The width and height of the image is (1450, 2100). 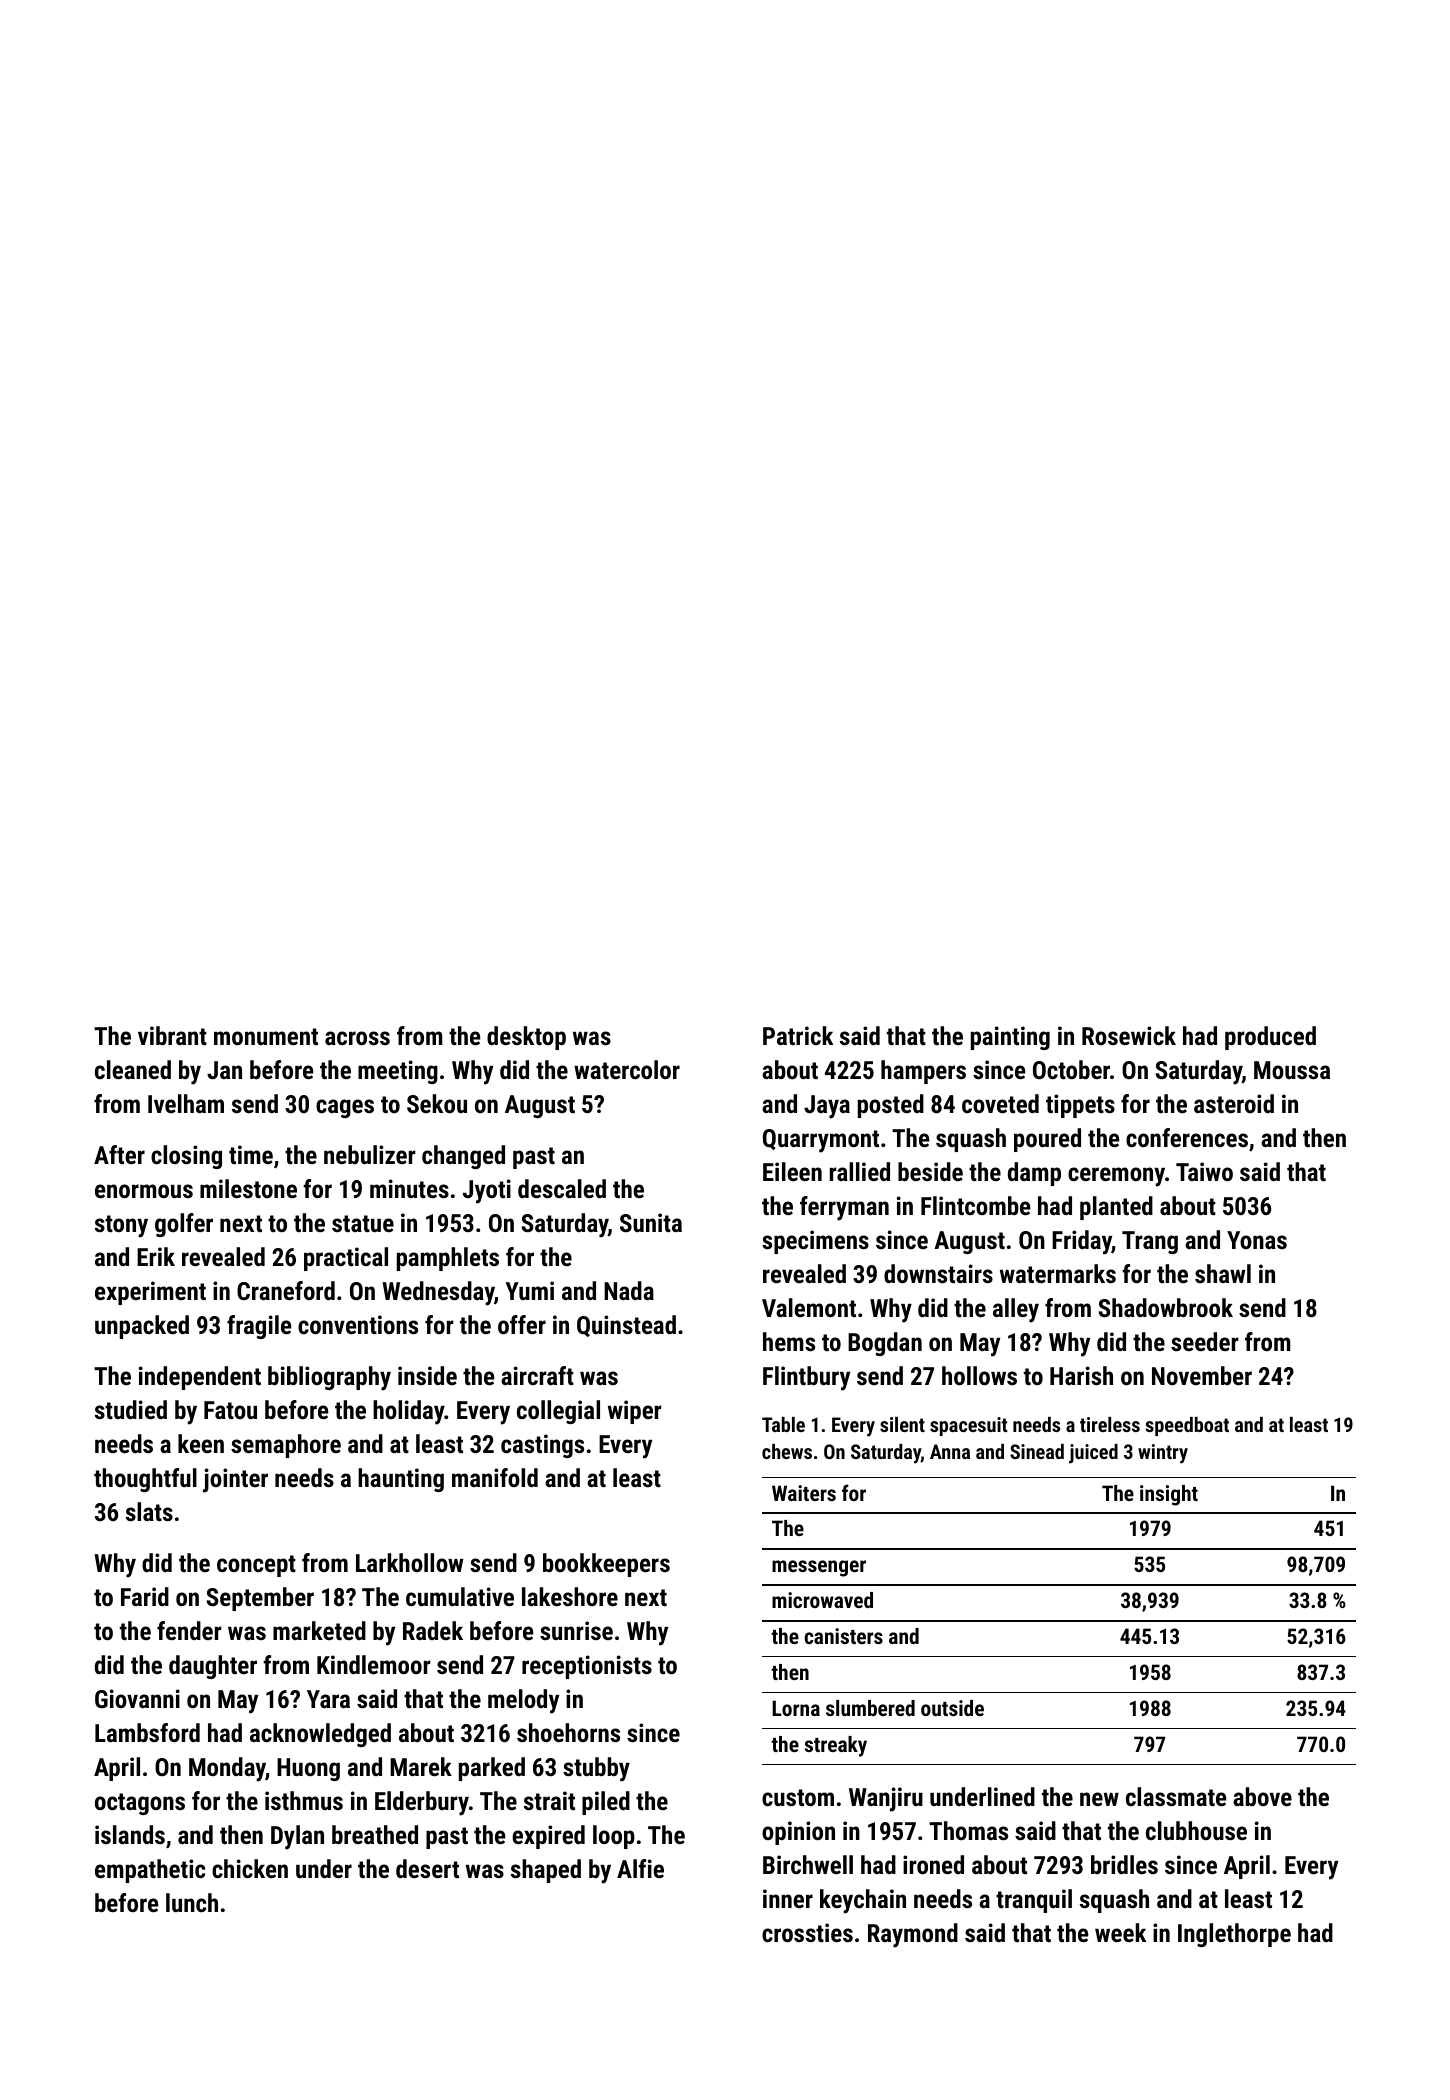 I want to click on across, so click(x=357, y=1038).
